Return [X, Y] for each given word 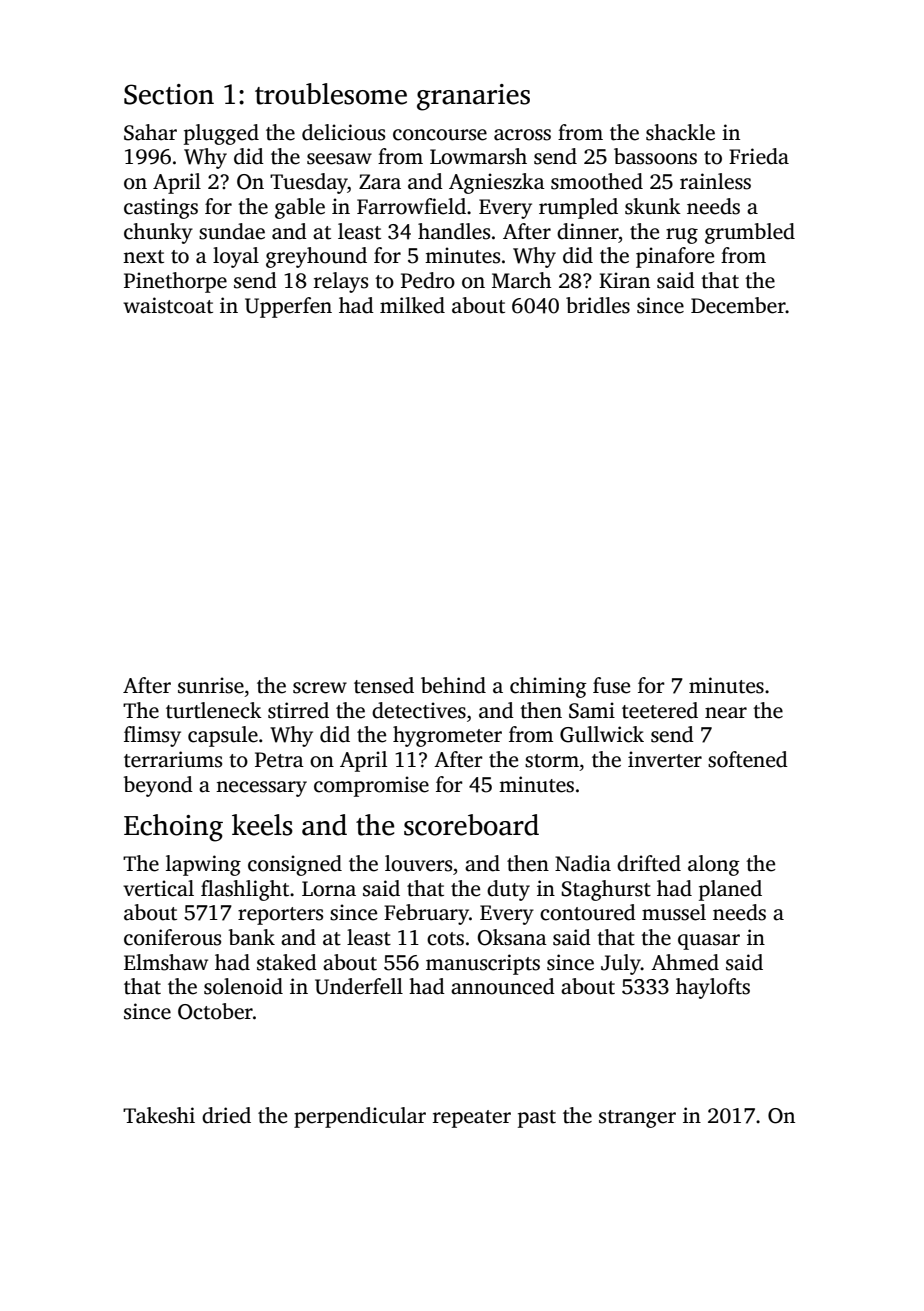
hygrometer [447, 736]
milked [412, 305]
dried [226, 1115]
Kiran [624, 280]
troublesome [331, 94]
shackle [680, 132]
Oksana [512, 937]
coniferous [172, 937]
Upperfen [288, 307]
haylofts [713, 988]
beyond [158, 786]
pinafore [675, 257]
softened [748, 759]
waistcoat [168, 305]
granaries [473, 97]
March [522, 280]
